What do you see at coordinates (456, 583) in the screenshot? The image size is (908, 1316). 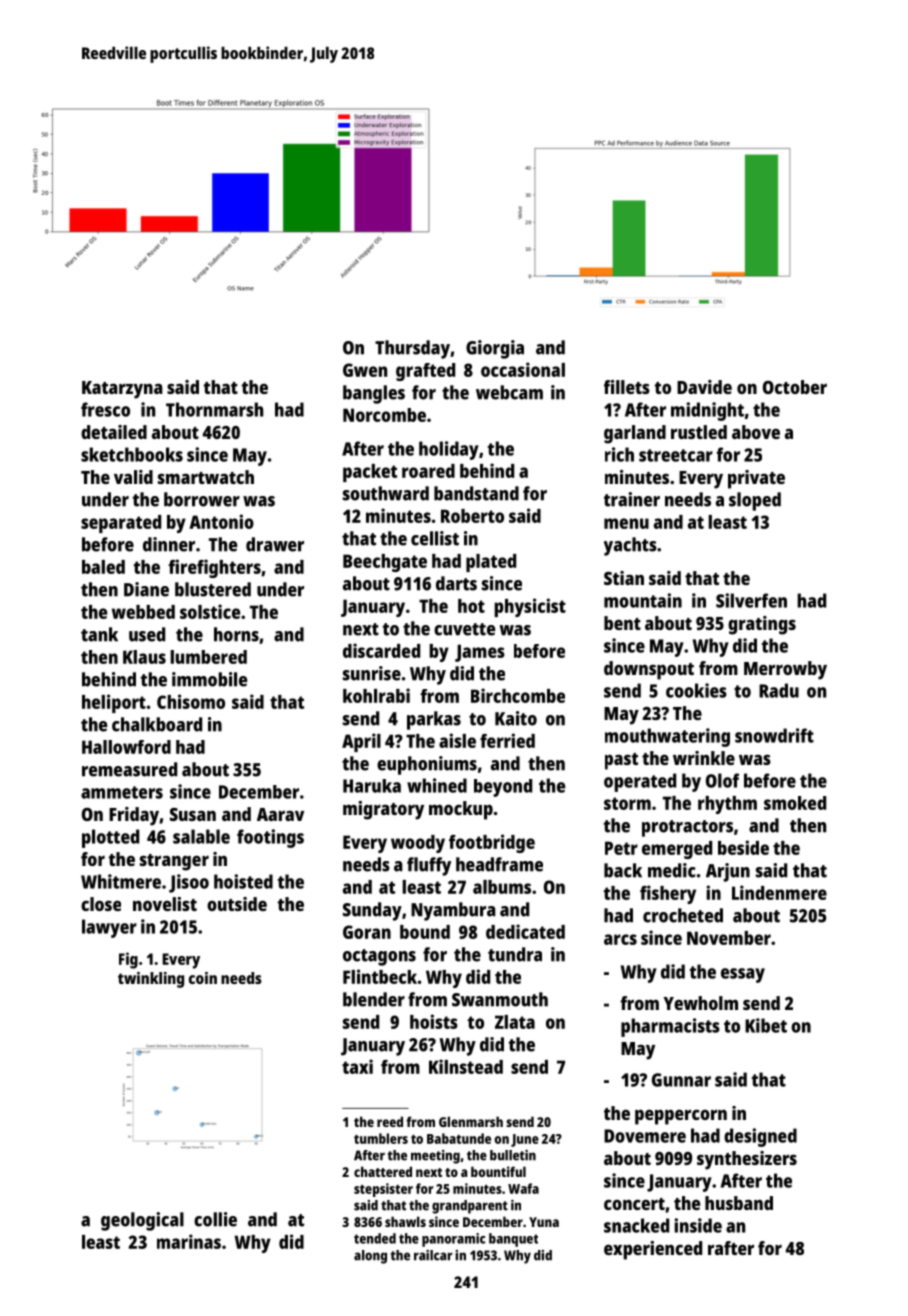 I see `darts` at bounding box center [456, 583].
